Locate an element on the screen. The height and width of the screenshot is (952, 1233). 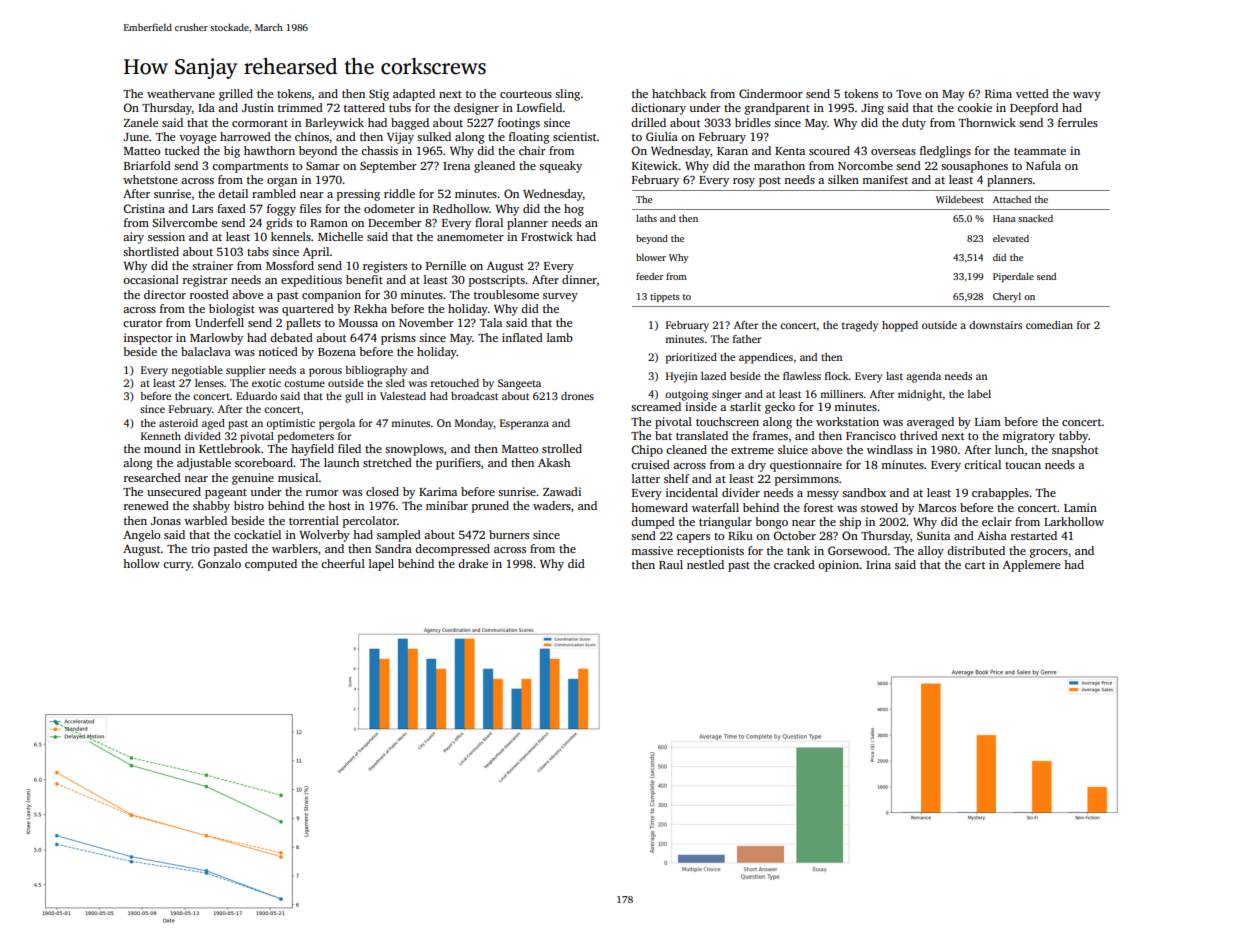
homeward is located at coordinates (659, 507).
